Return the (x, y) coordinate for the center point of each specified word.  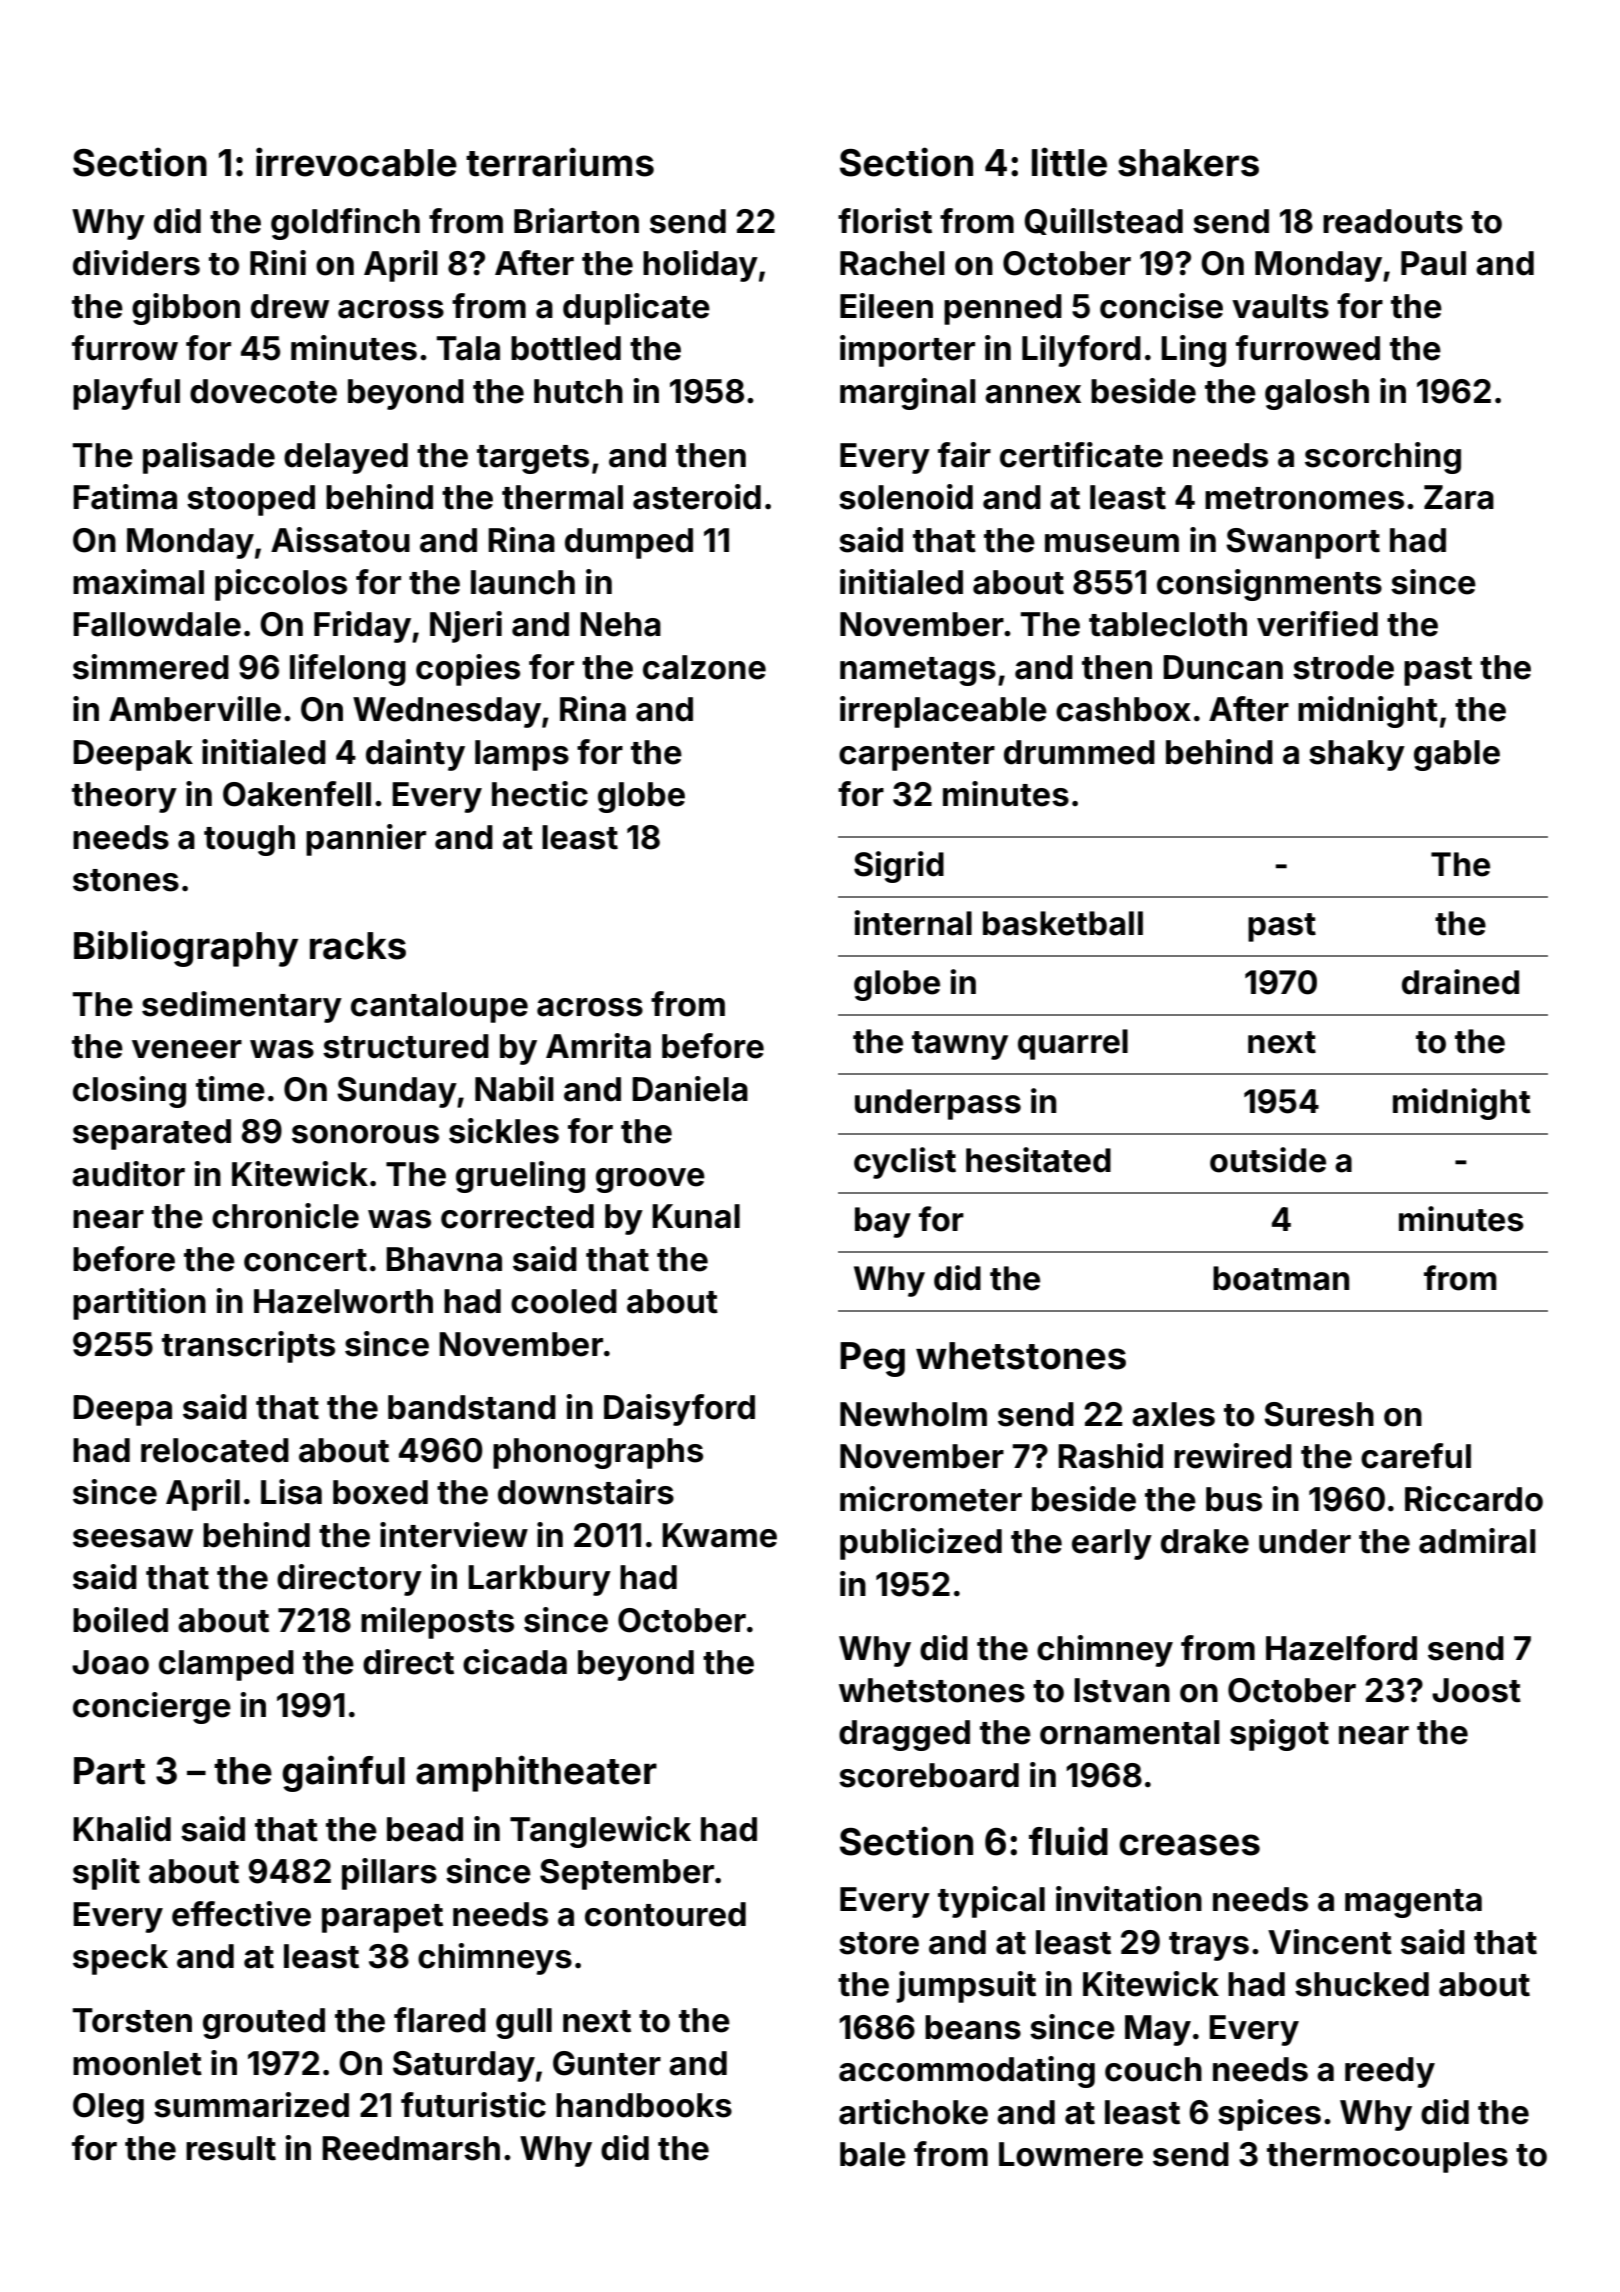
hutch (578, 391)
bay (883, 1222)
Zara (1459, 497)
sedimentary (242, 1007)
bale (873, 2154)
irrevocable (356, 162)
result (231, 2148)
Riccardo (1474, 1499)
